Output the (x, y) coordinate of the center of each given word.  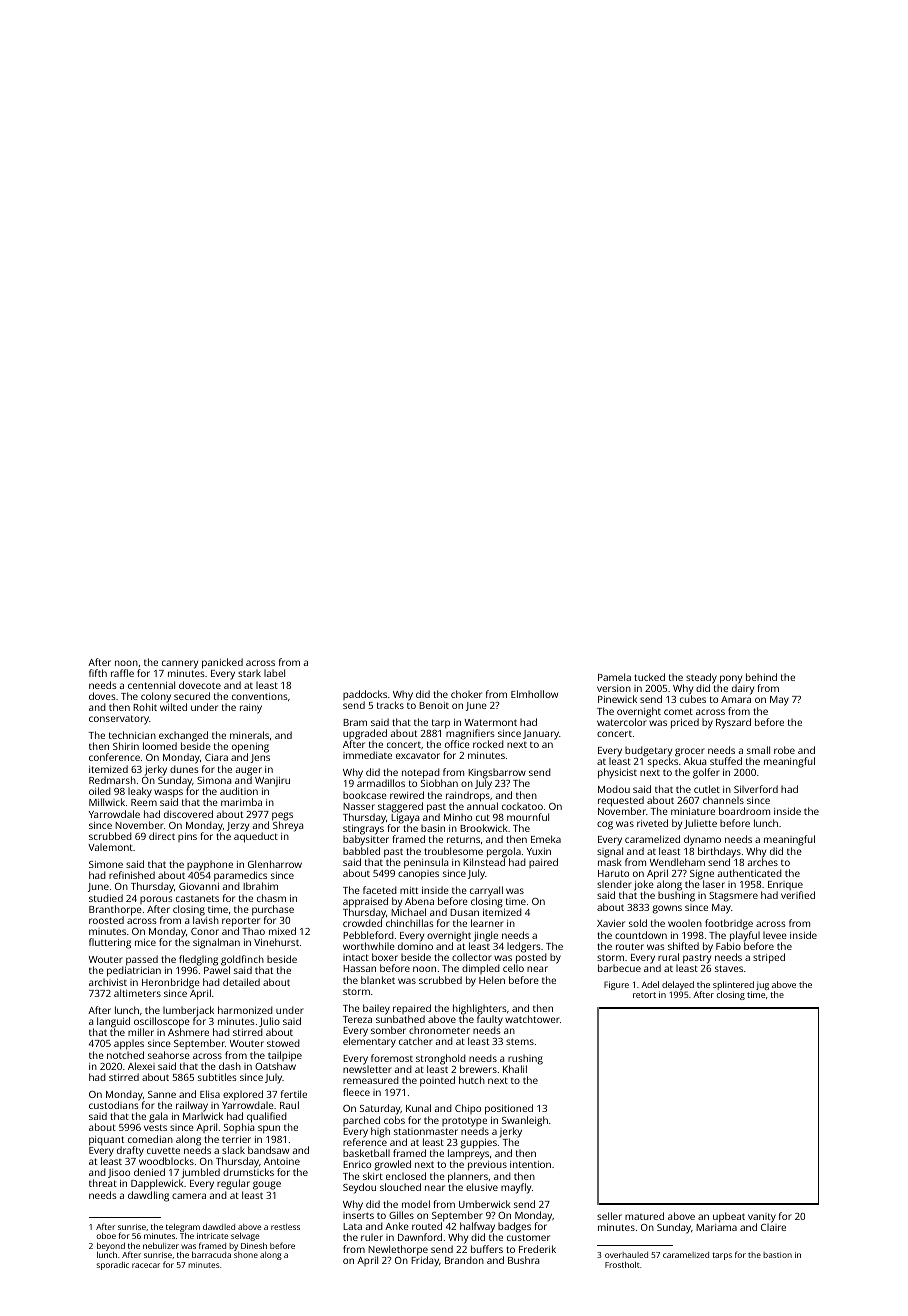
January (541, 735)
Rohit (145, 707)
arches (763, 862)
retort (644, 995)
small (758, 750)
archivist (108, 982)
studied (106, 898)
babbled (361, 851)
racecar (146, 1265)
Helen (492, 980)
